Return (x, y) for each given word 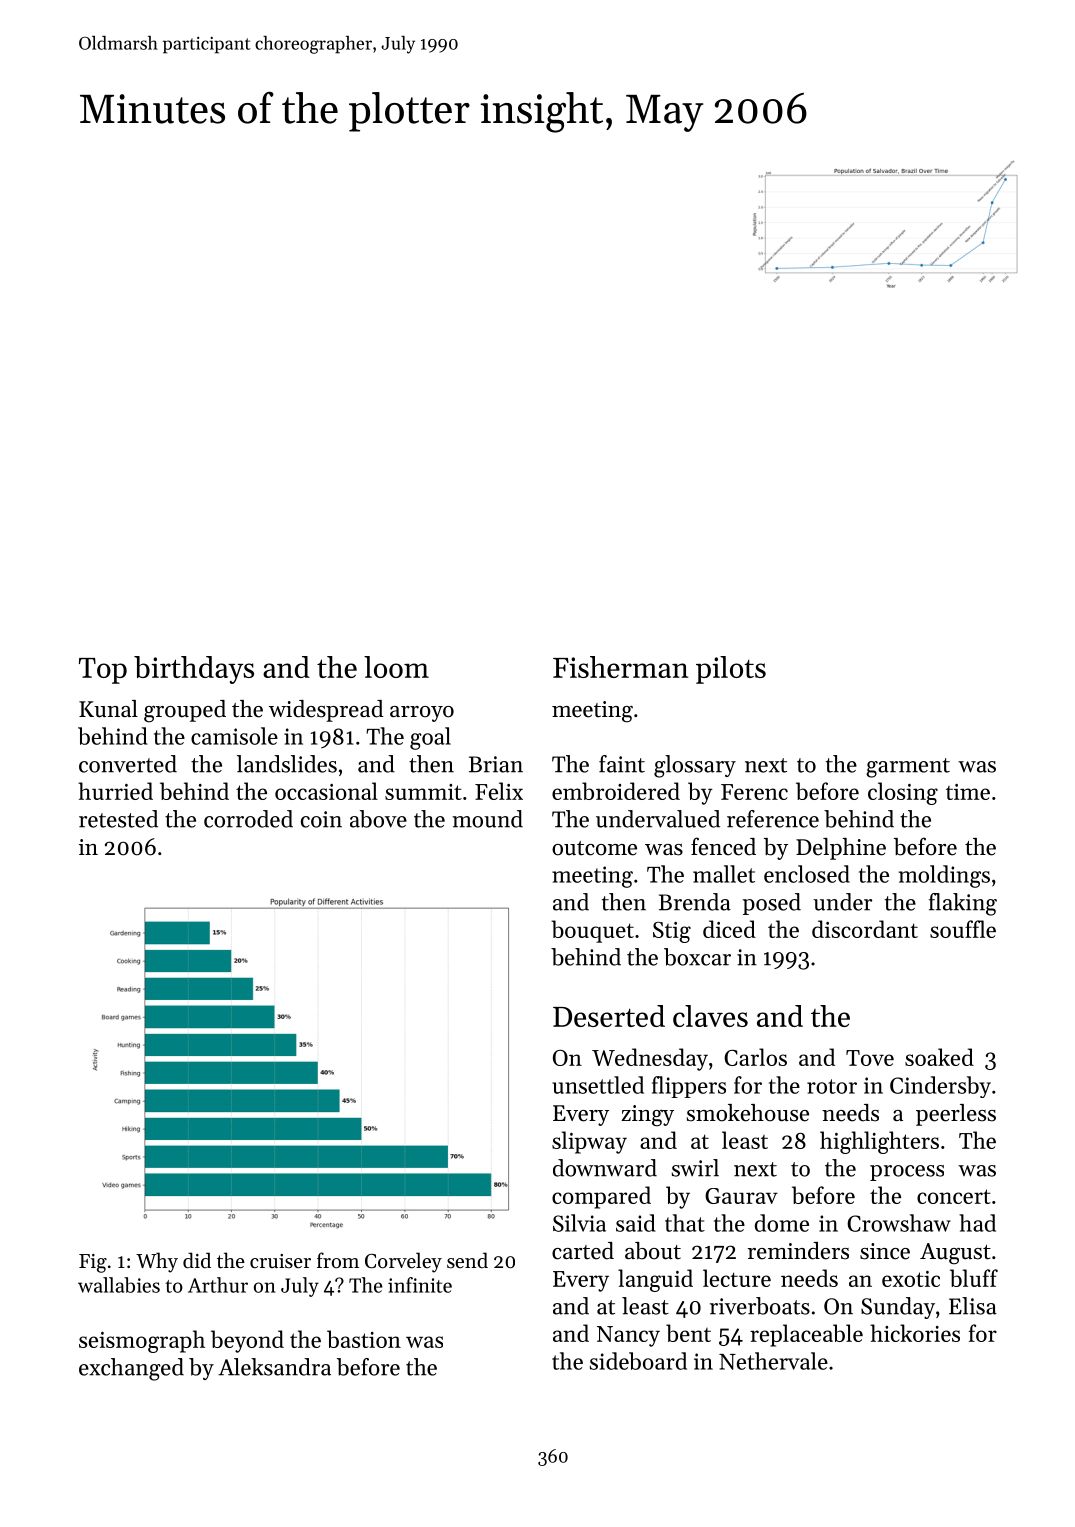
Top (103, 671)
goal (430, 738)
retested (118, 819)
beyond (247, 1341)
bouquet (592, 931)
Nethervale (773, 1361)
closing (903, 793)
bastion (364, 1339)
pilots (731, 670)
